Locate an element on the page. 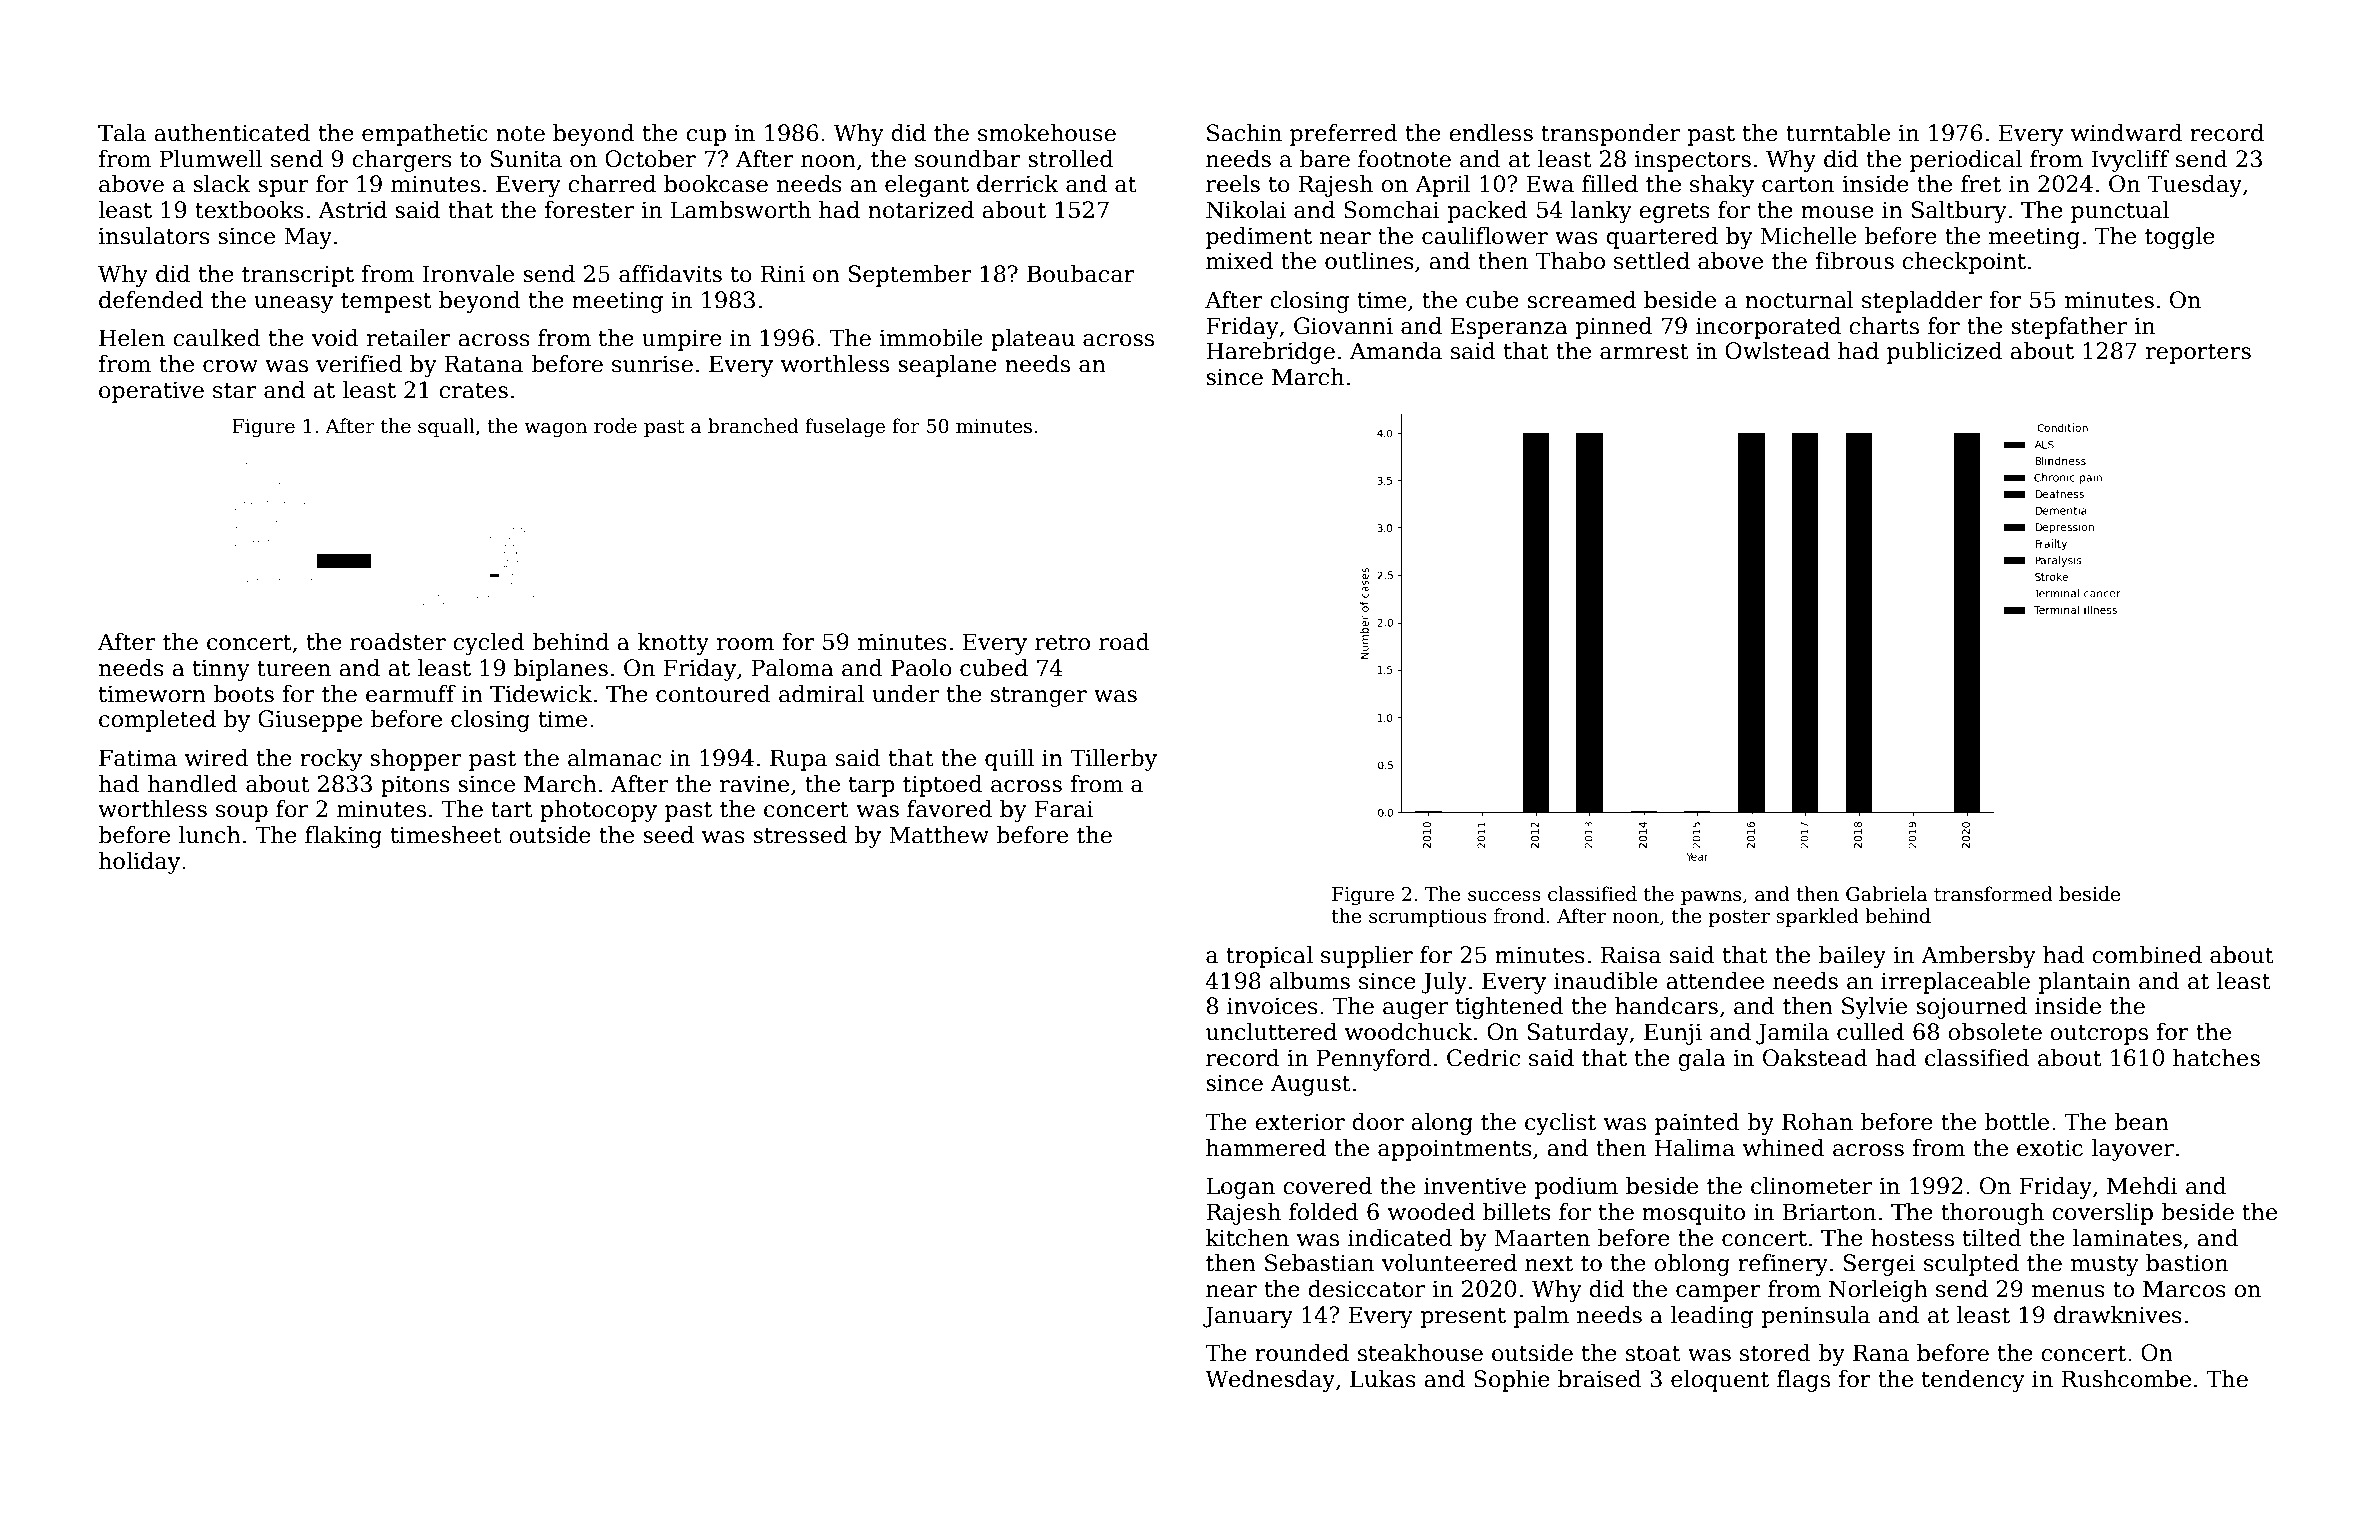 This image has height=1539, width=2378. room is located at coordinates (746, 644).
